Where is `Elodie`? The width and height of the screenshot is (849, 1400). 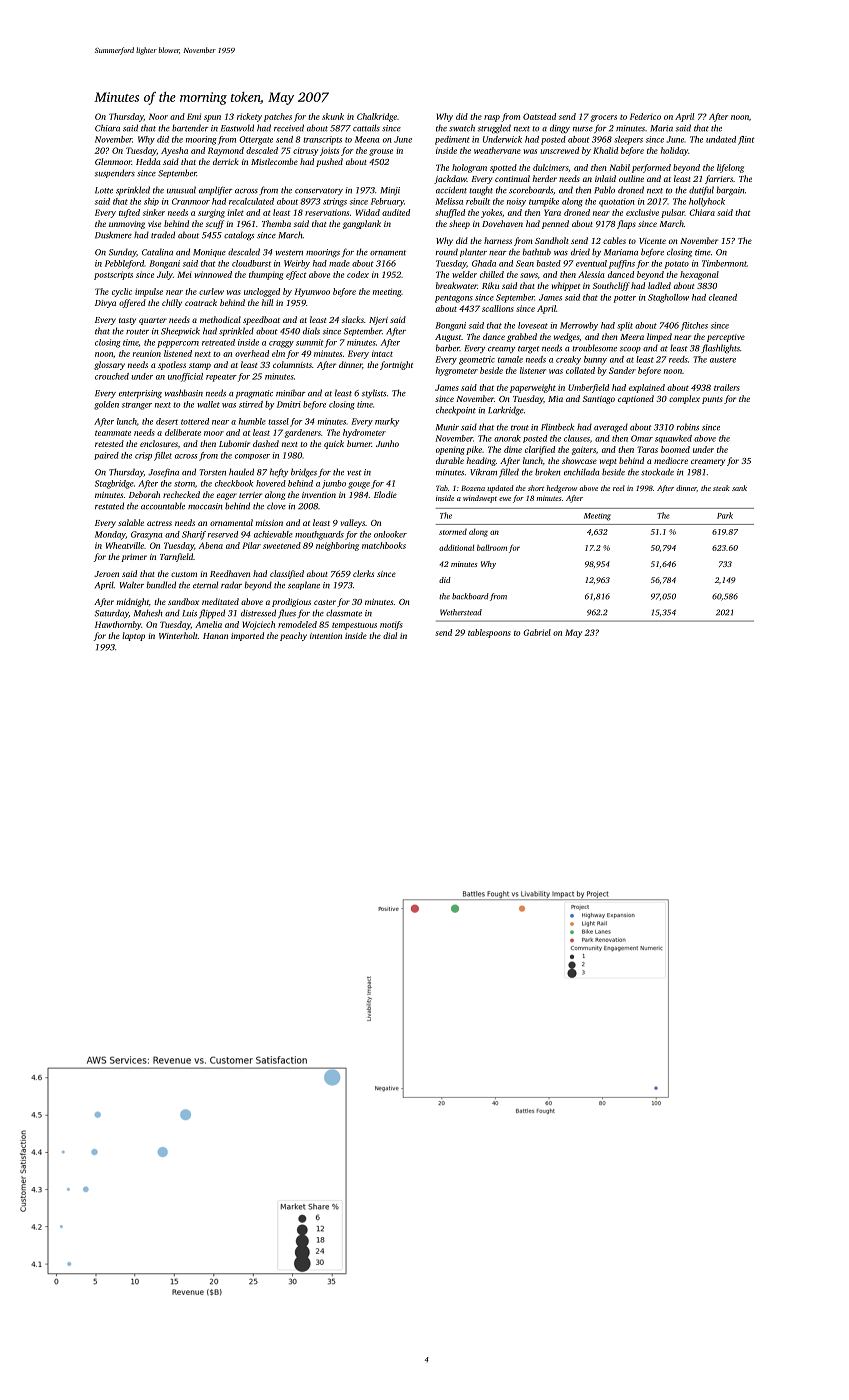
Elodie is located at coordinates (385, 494).
